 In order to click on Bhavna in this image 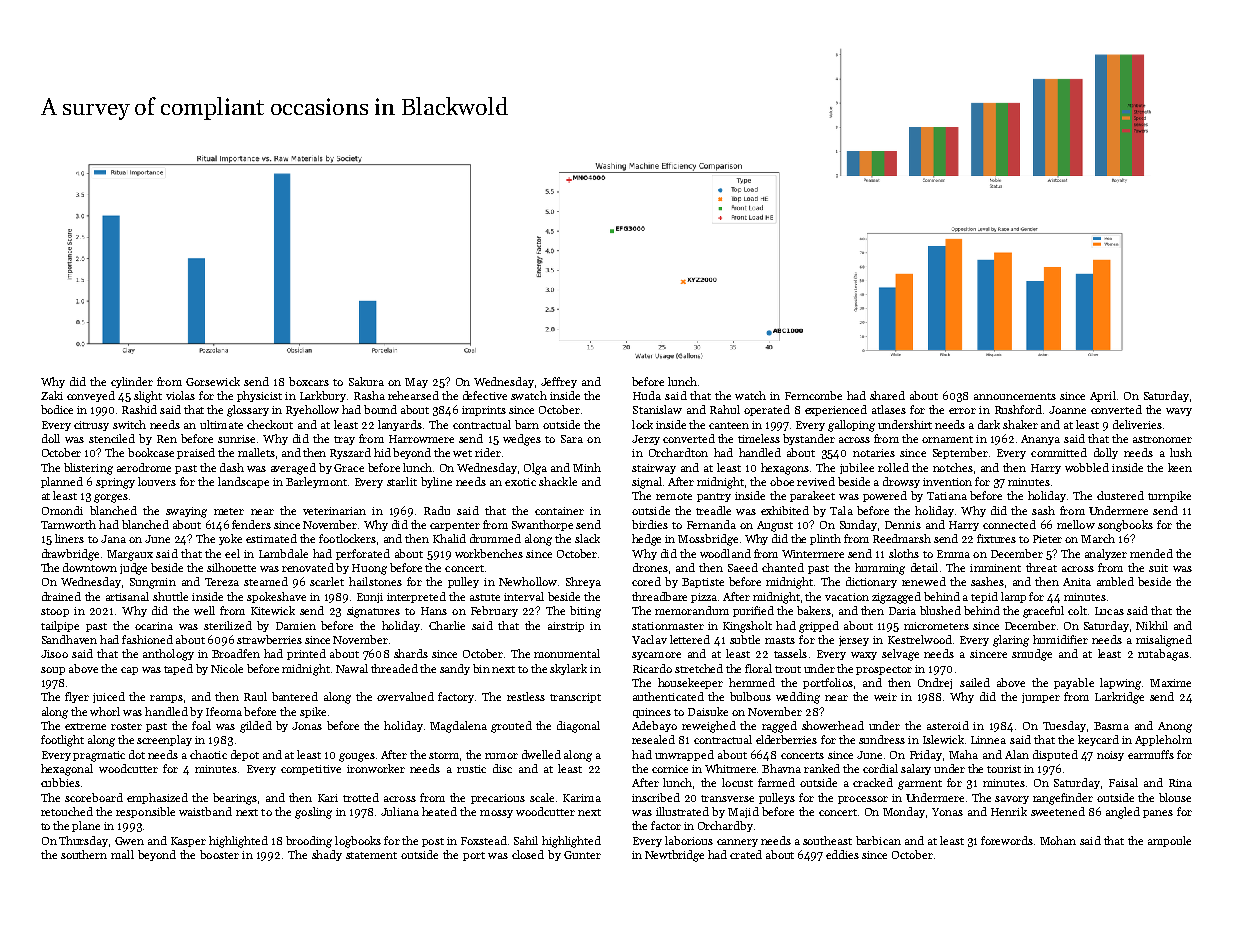, I will do `click(781, 768)`.
